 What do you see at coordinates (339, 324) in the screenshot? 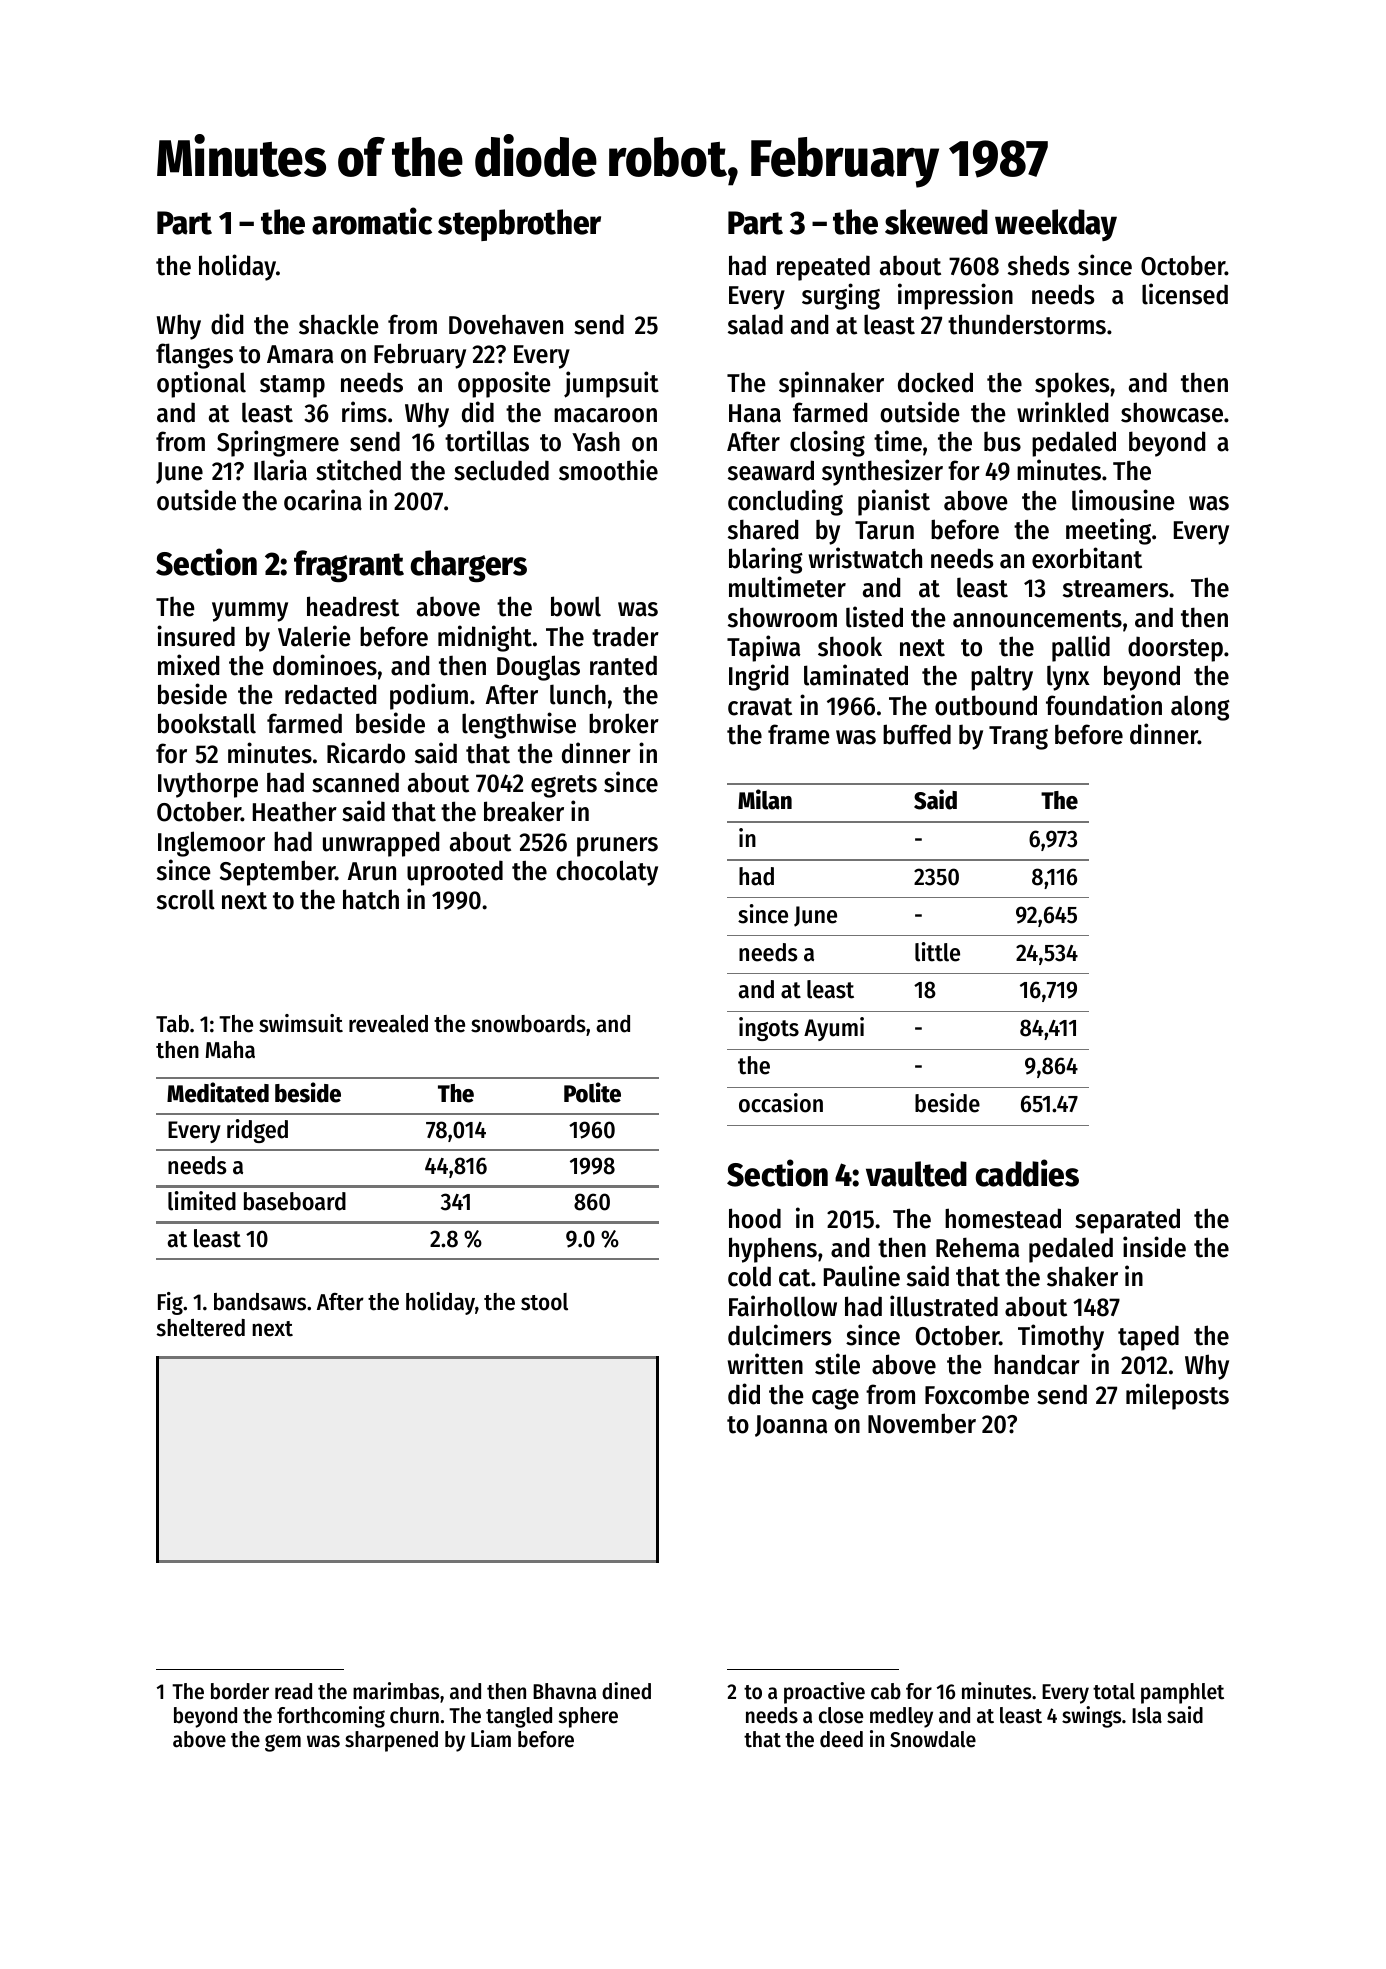
I see `shackle` at bounding box center [339, 324].
